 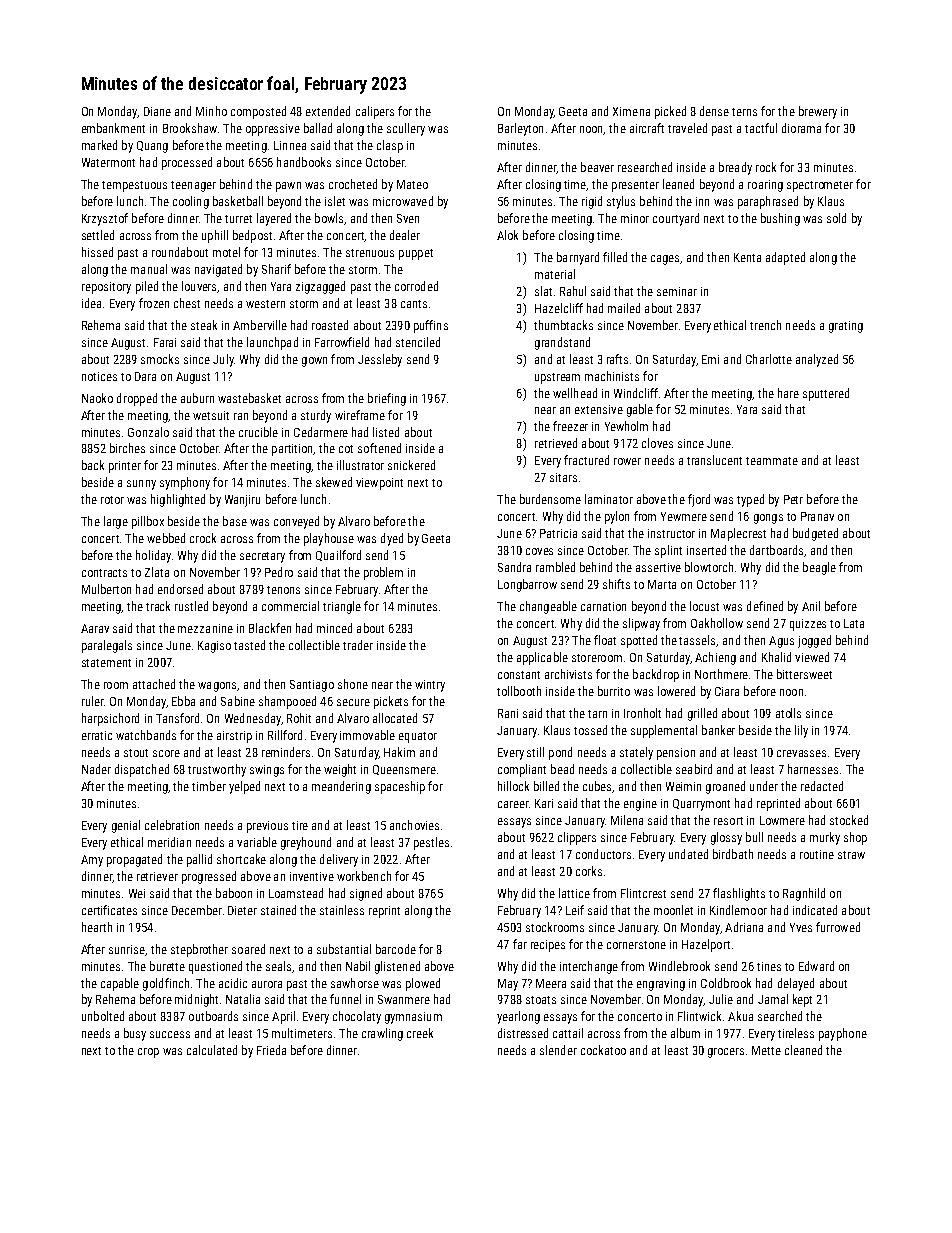 I want to click on presenter, so click(x=635, y=186).
